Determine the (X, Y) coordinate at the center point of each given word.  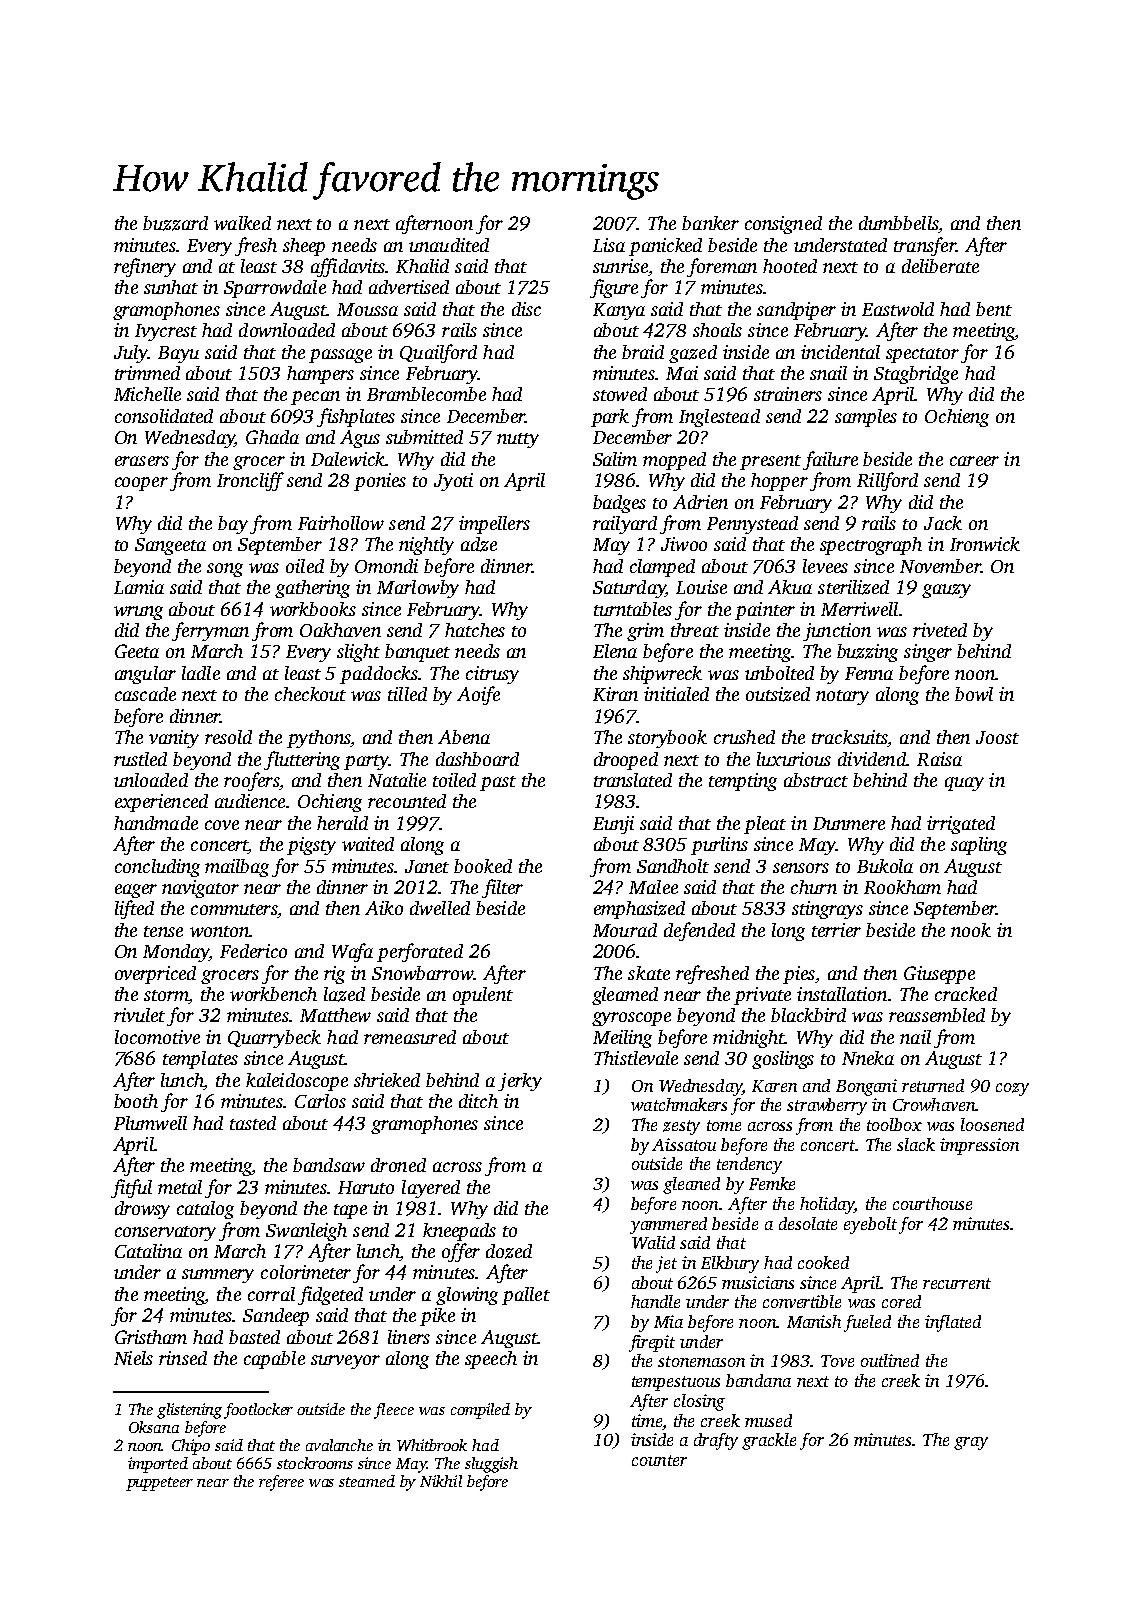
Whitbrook (432, 1445)
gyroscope (631, 1019)
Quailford (438, 353)
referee (281, 1483)
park (610, 418)
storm (166, 995)
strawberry (827, 1106)
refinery (145, 267)
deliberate (940, 266)
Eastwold (898, 309)
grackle (769, 1441)
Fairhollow (341, 523)
